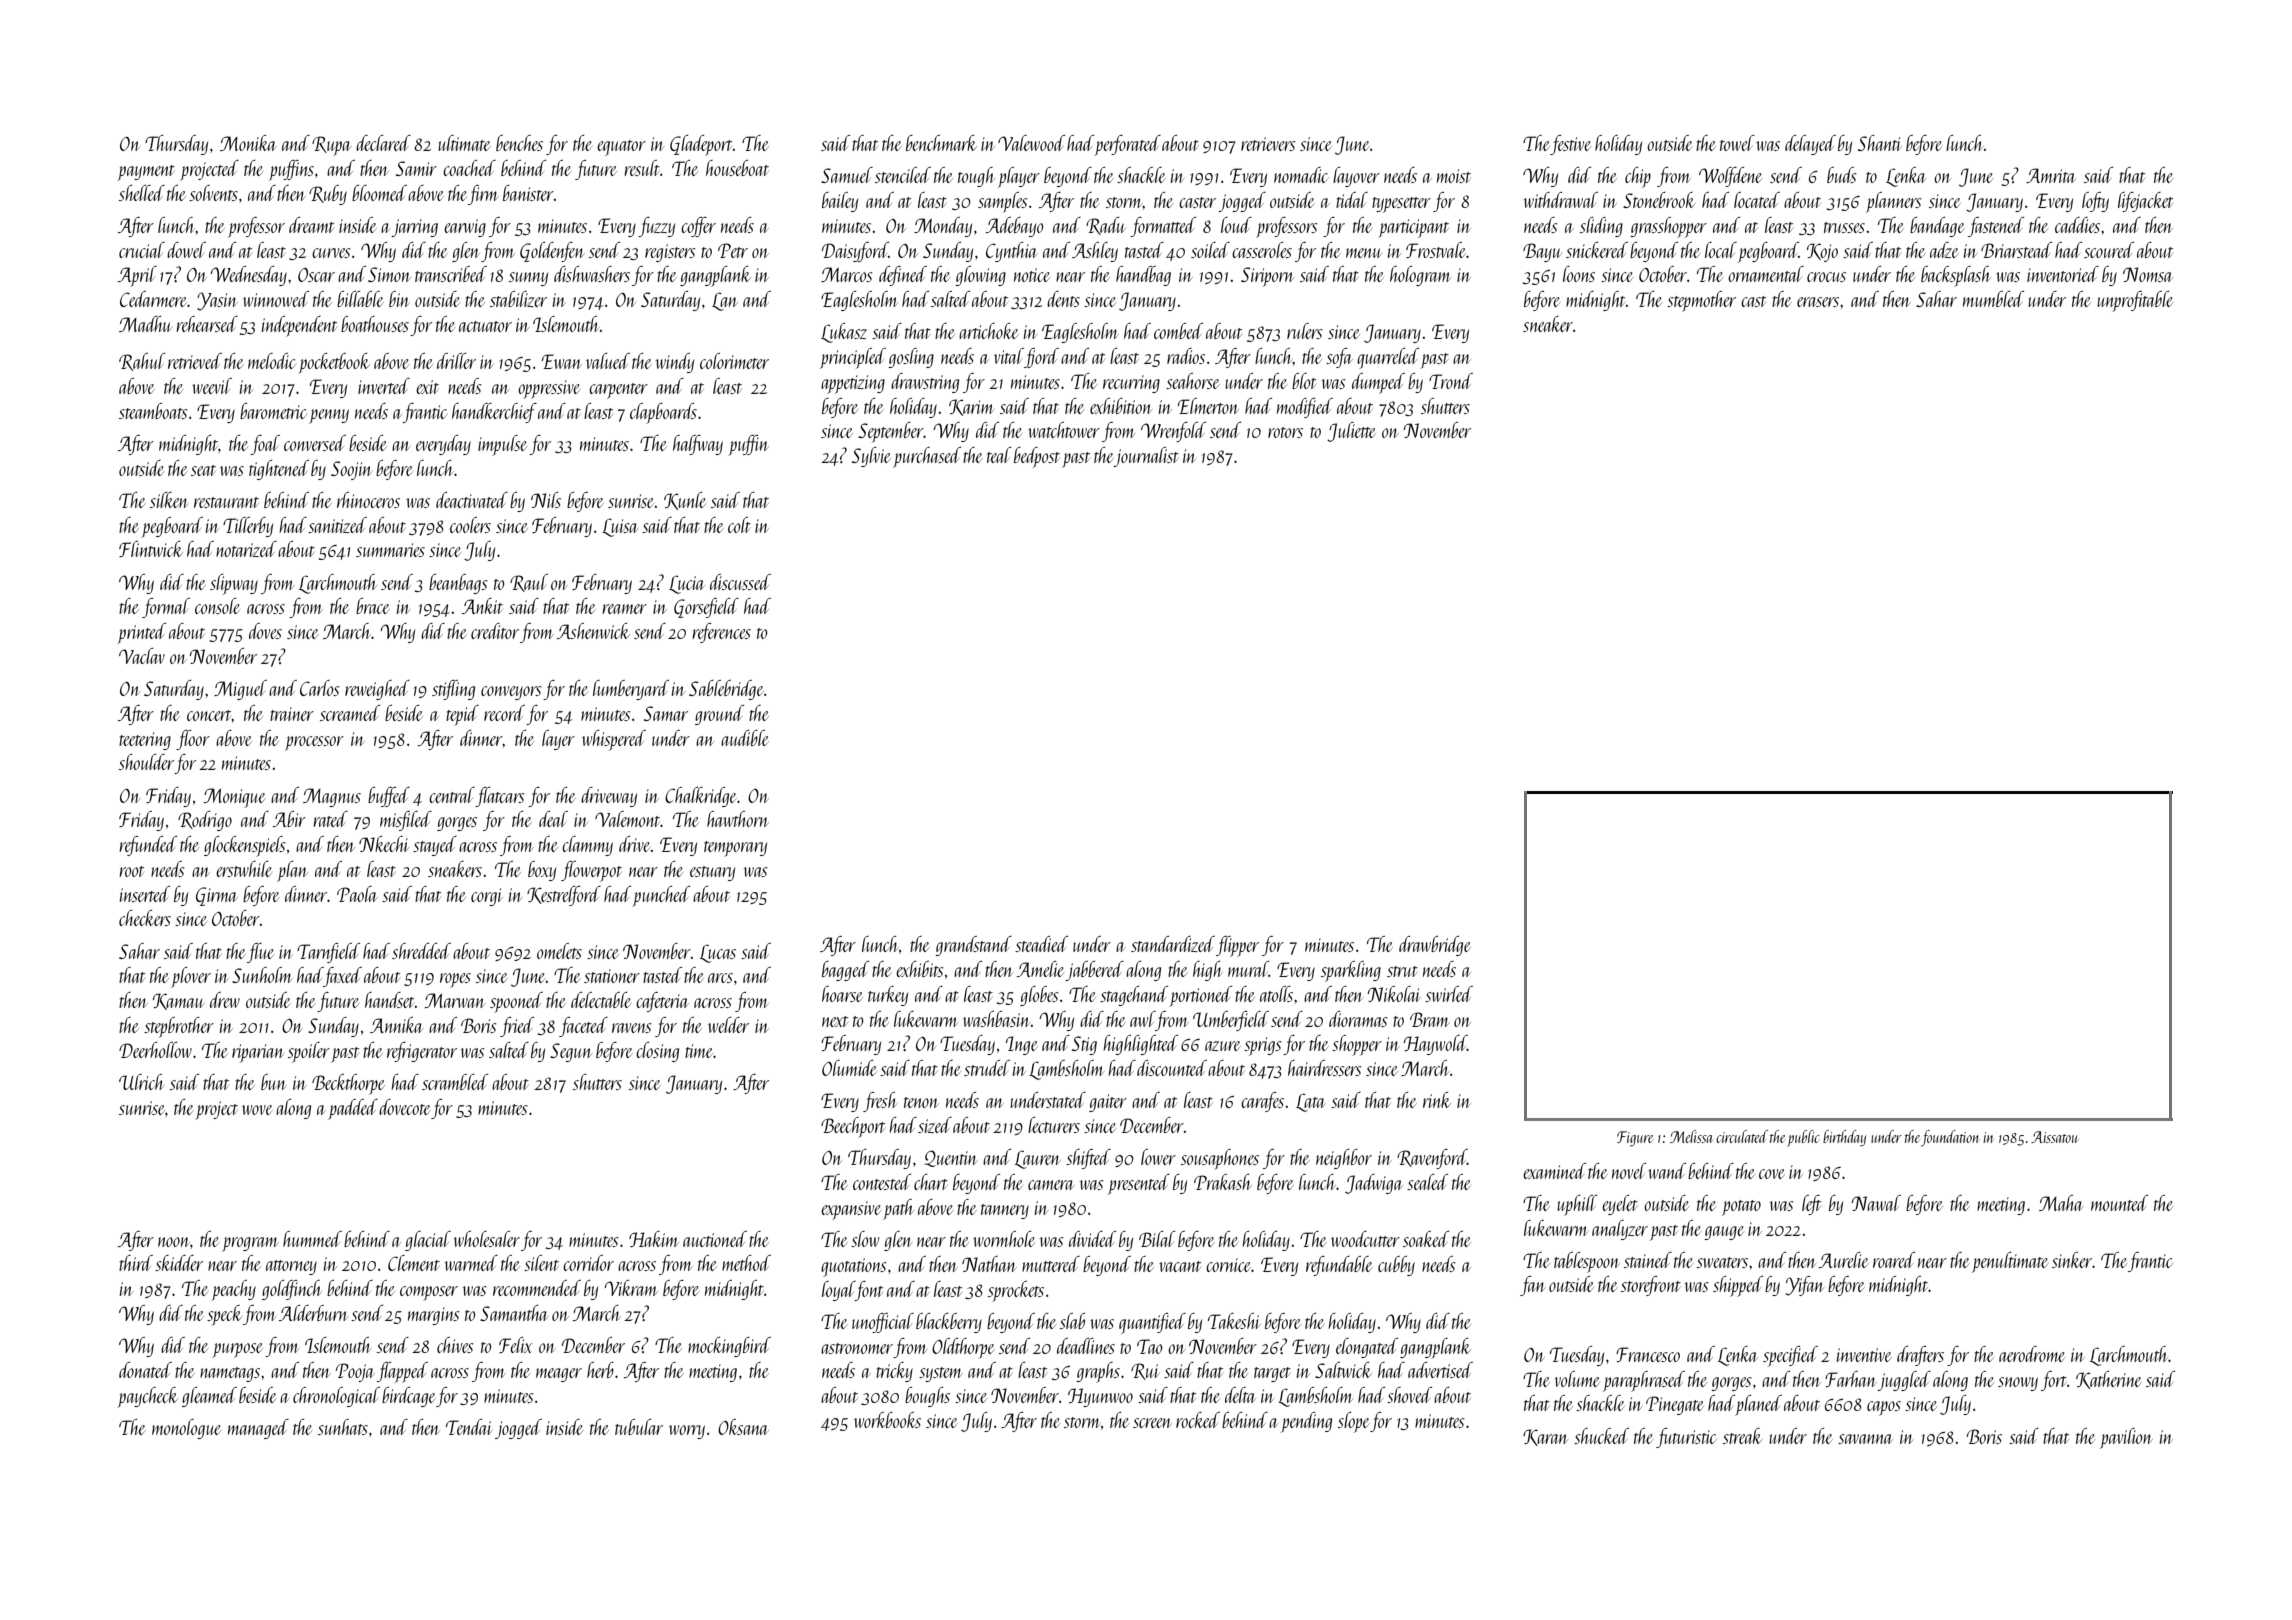  What do you see at coordinates (519, 143) in the page?
I see `benches` at bounding box center [519, 143].
